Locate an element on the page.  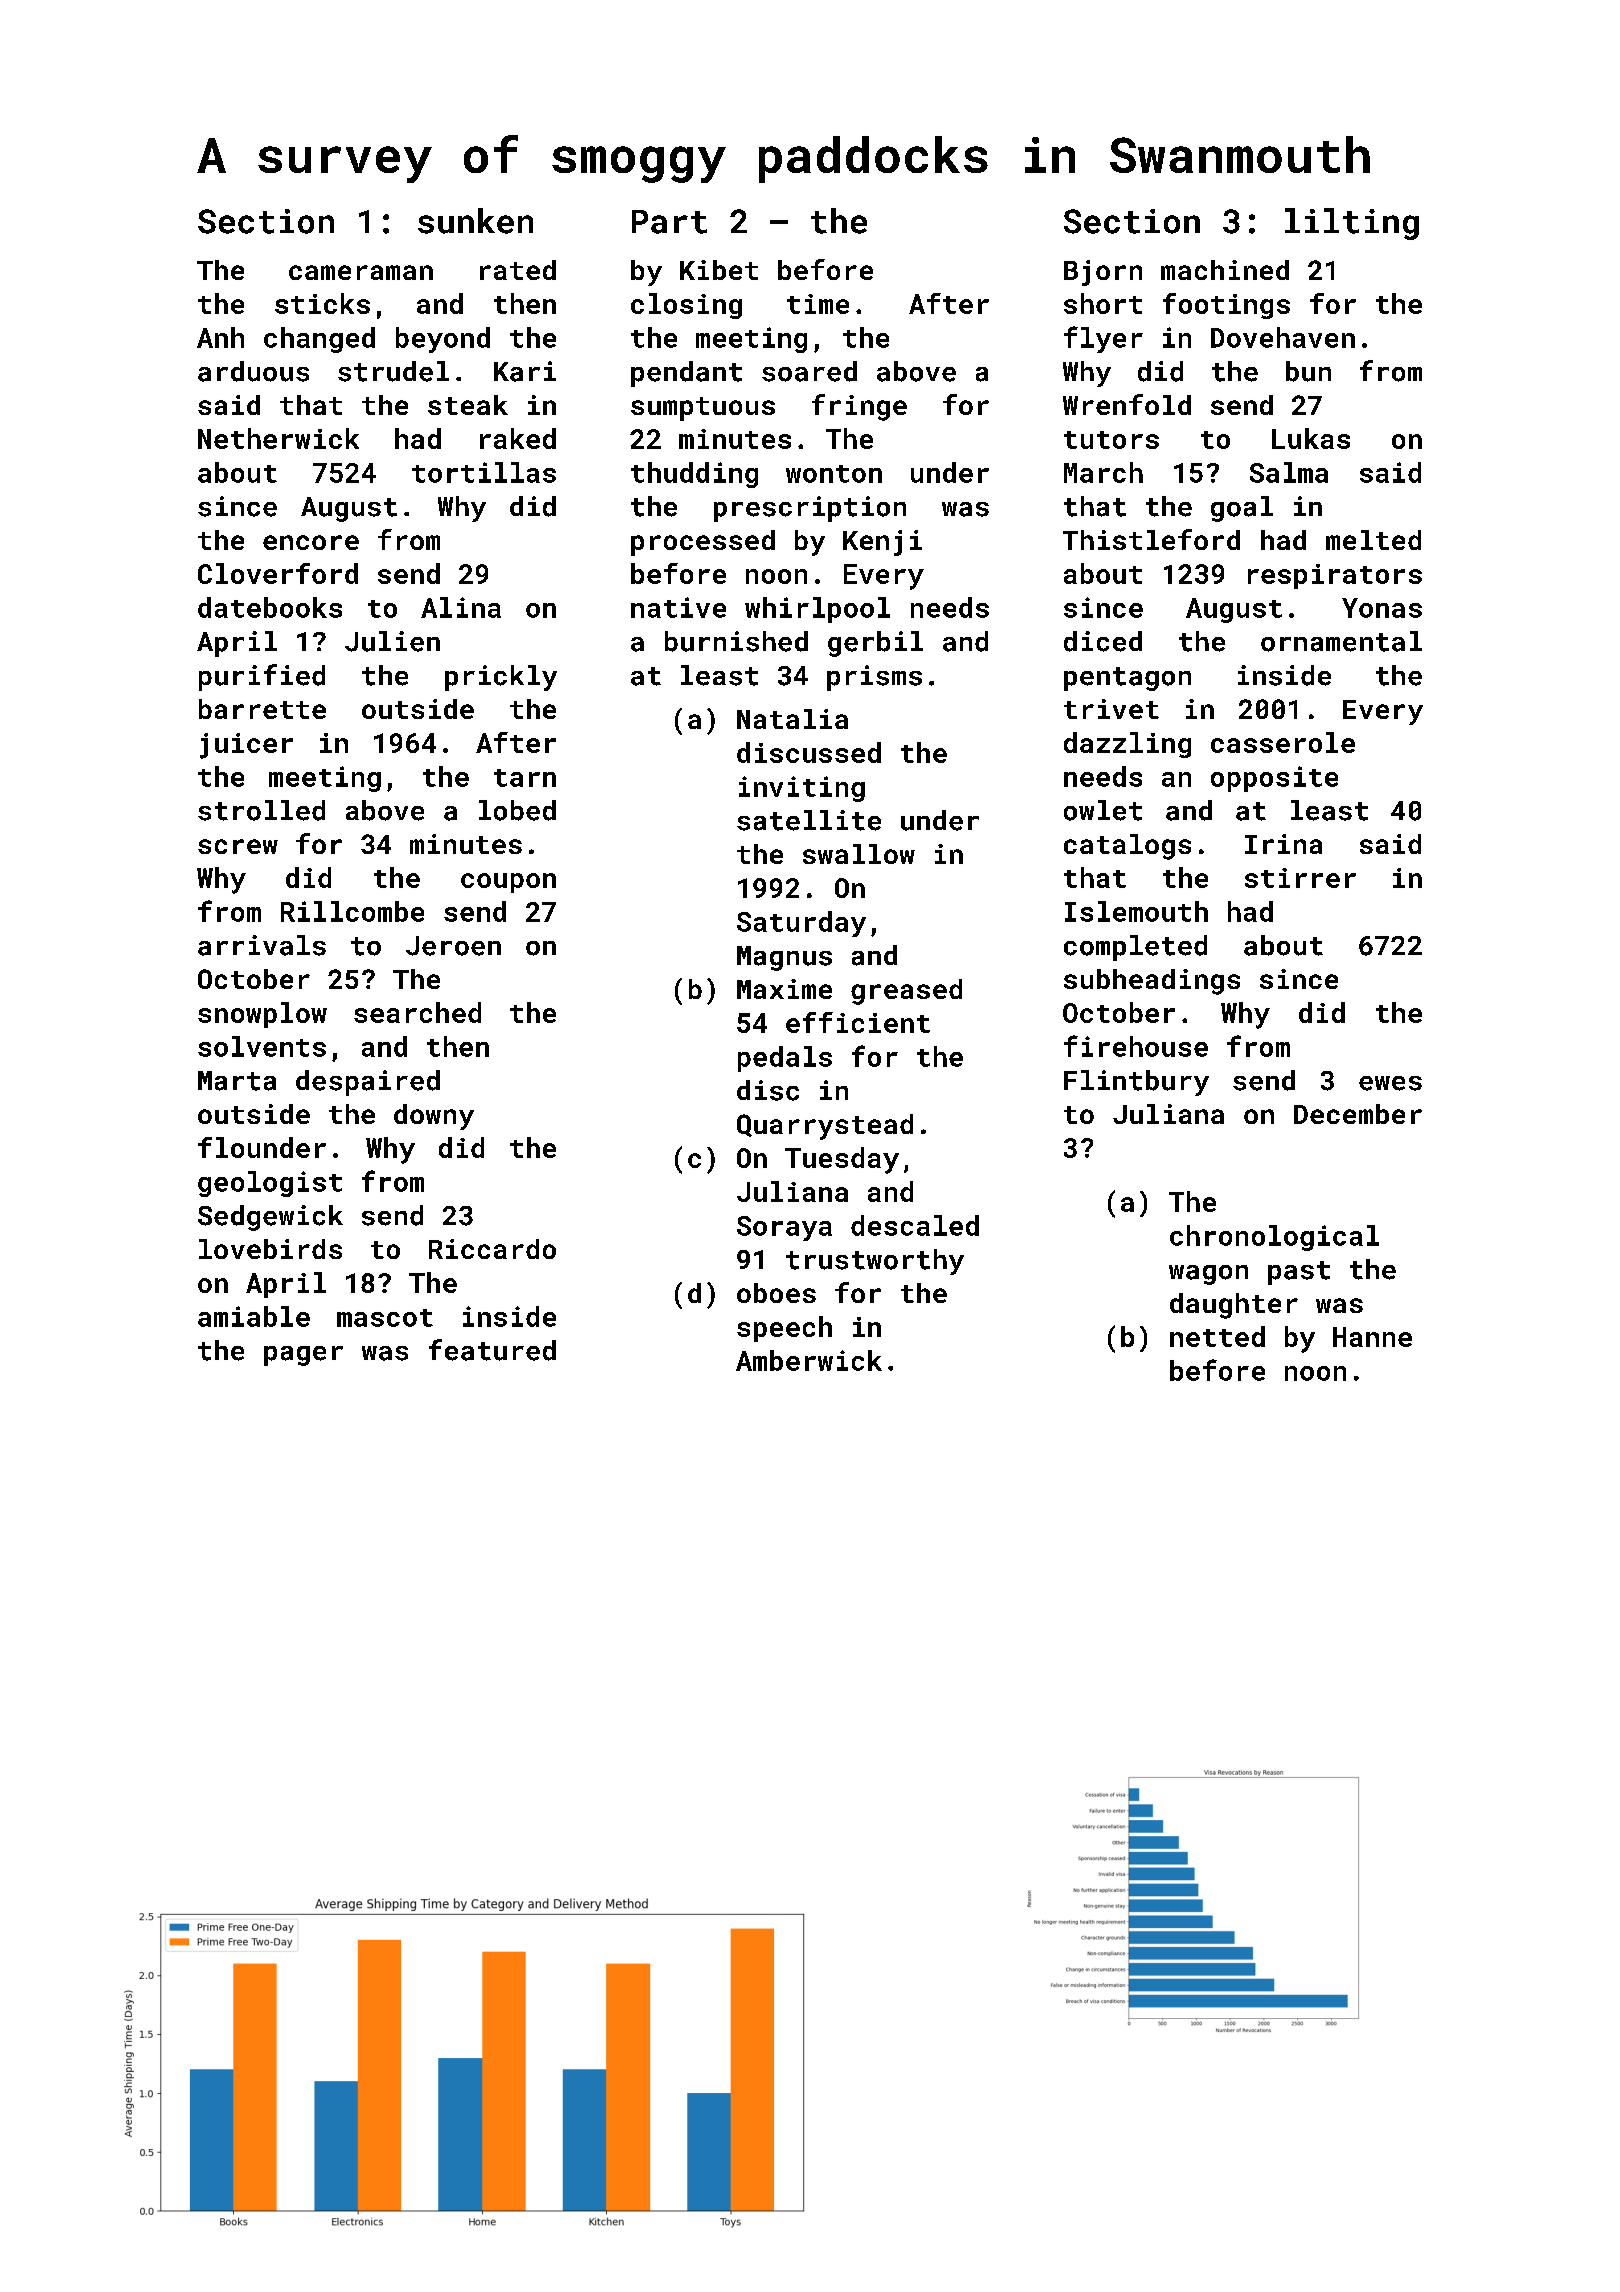
ewes is located at coordinates (1390, 1083).
